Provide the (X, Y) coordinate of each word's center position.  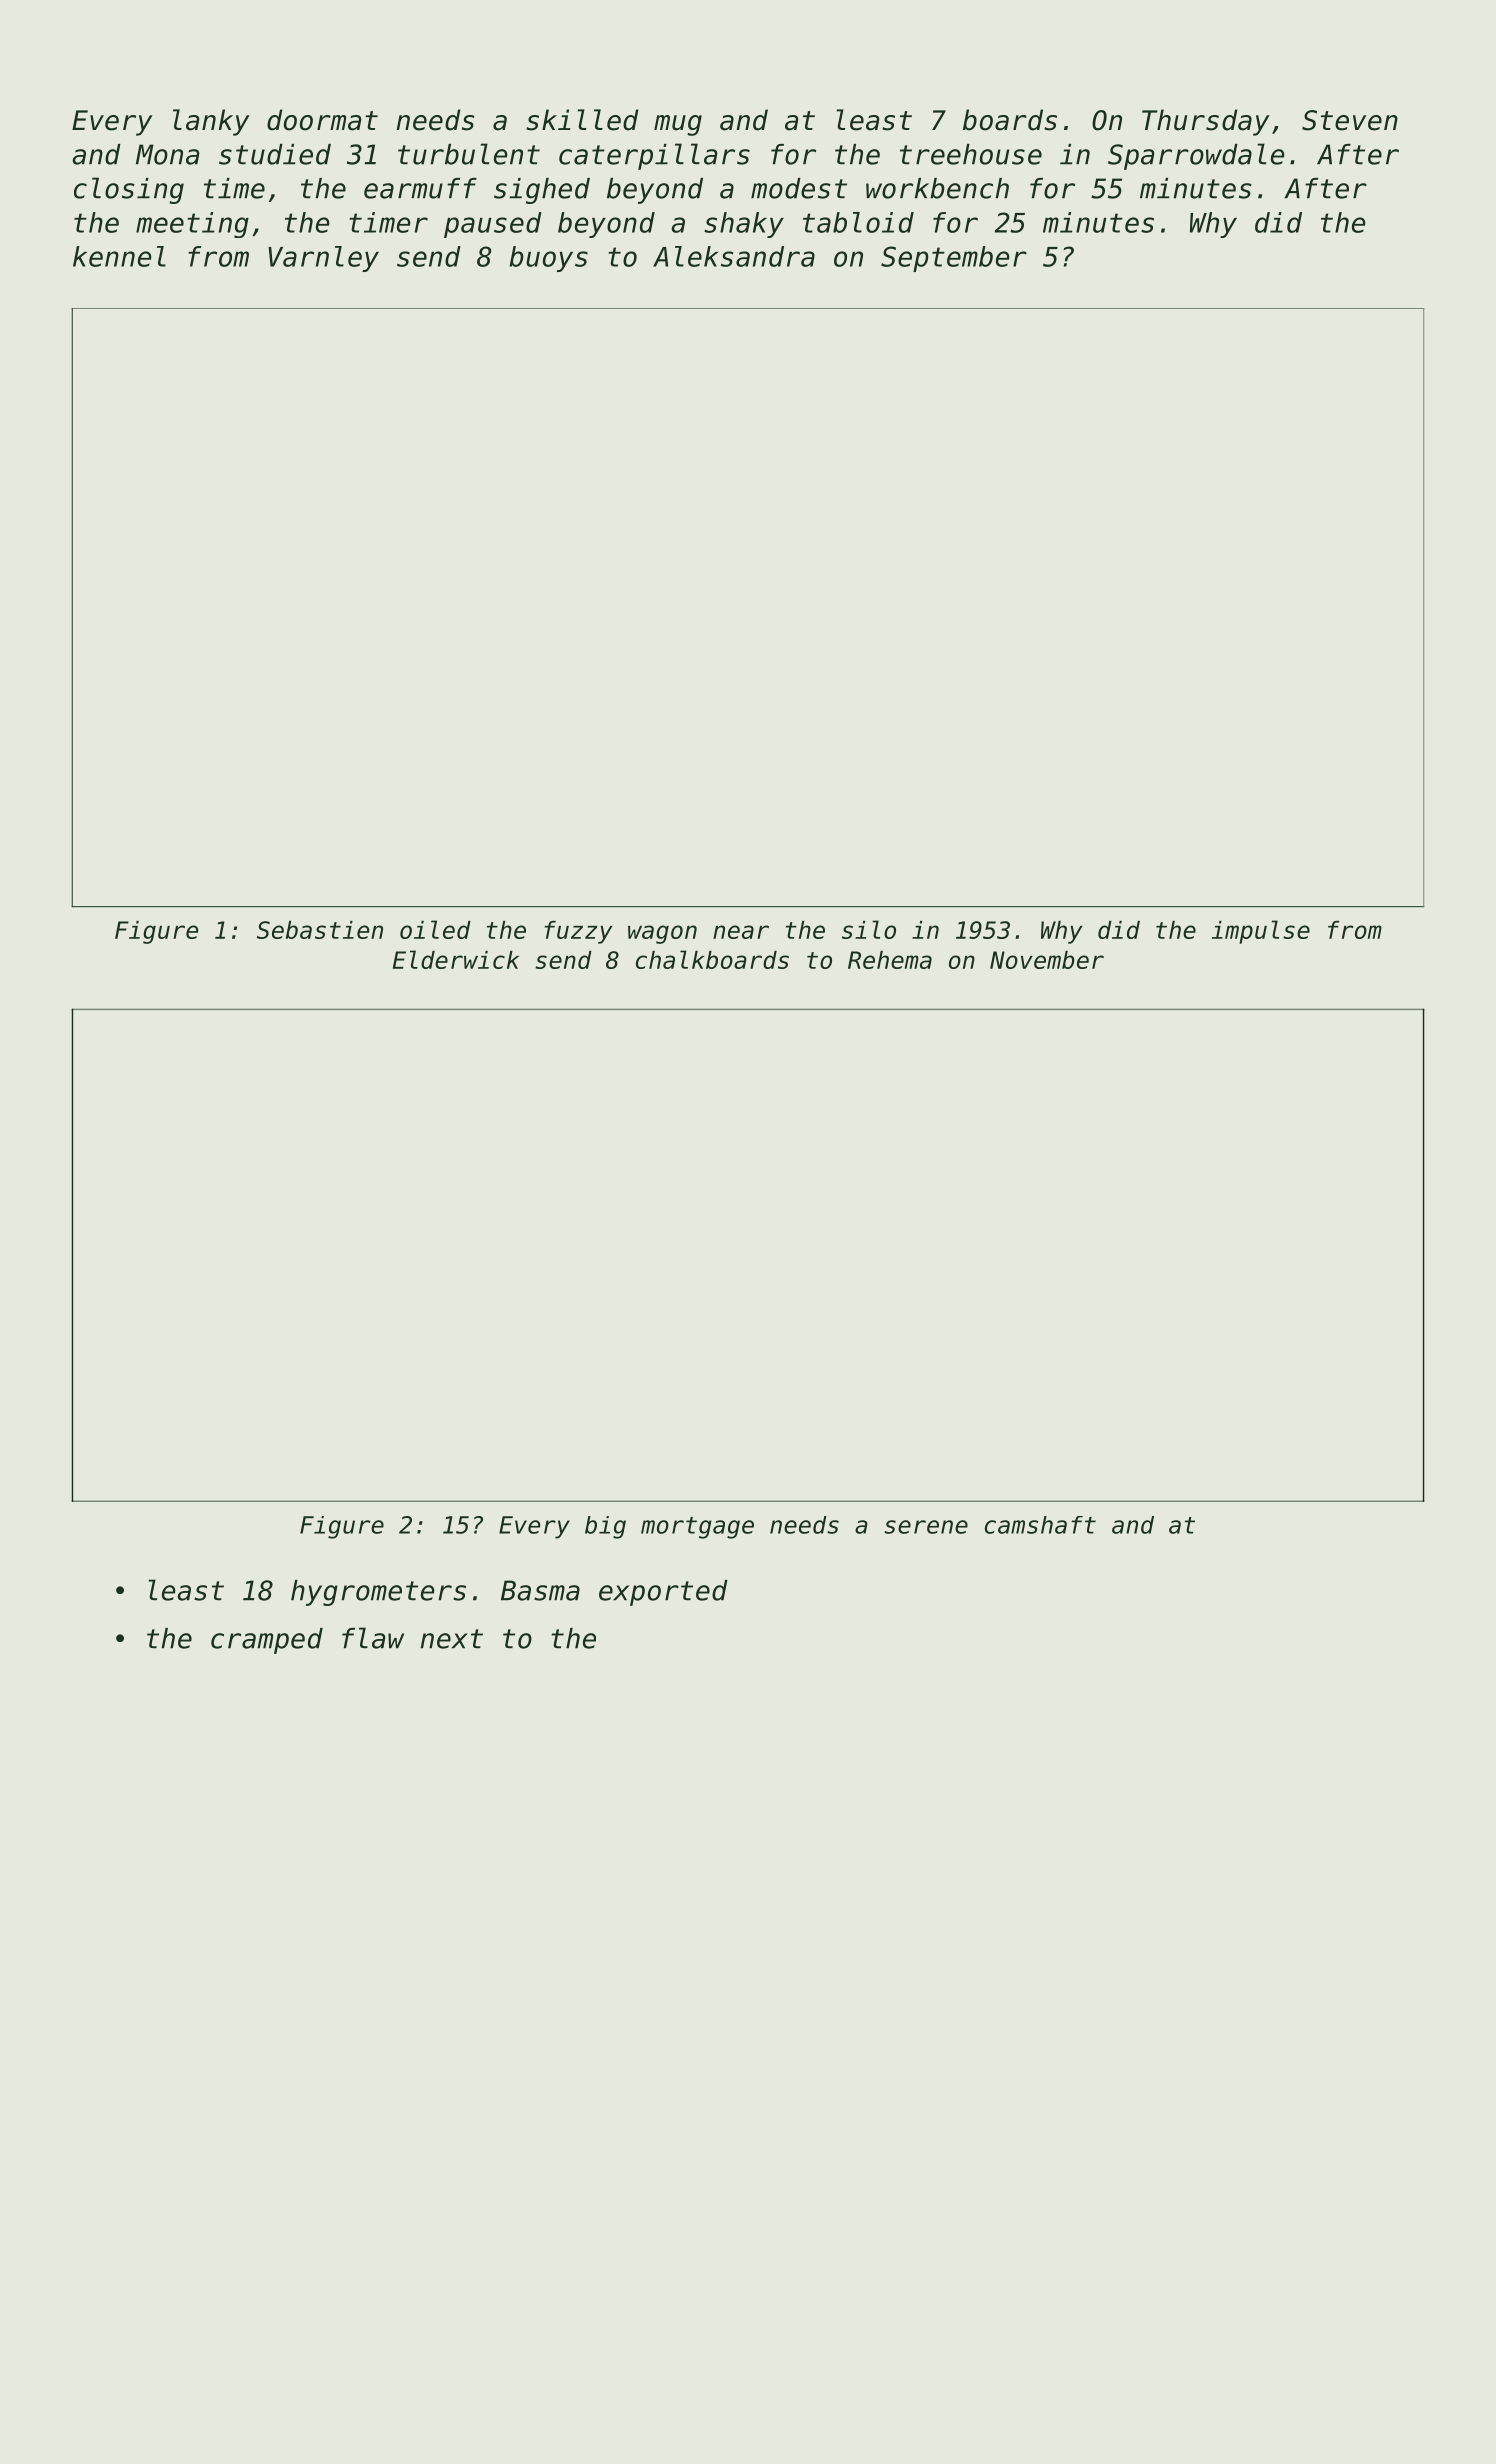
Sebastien (320, 930)
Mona (168, 154)
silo (869, 929)
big (605, 1527)
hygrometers (378, 1593)
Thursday (1206, 122)
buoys (548, 259)
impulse (1261, 932)
